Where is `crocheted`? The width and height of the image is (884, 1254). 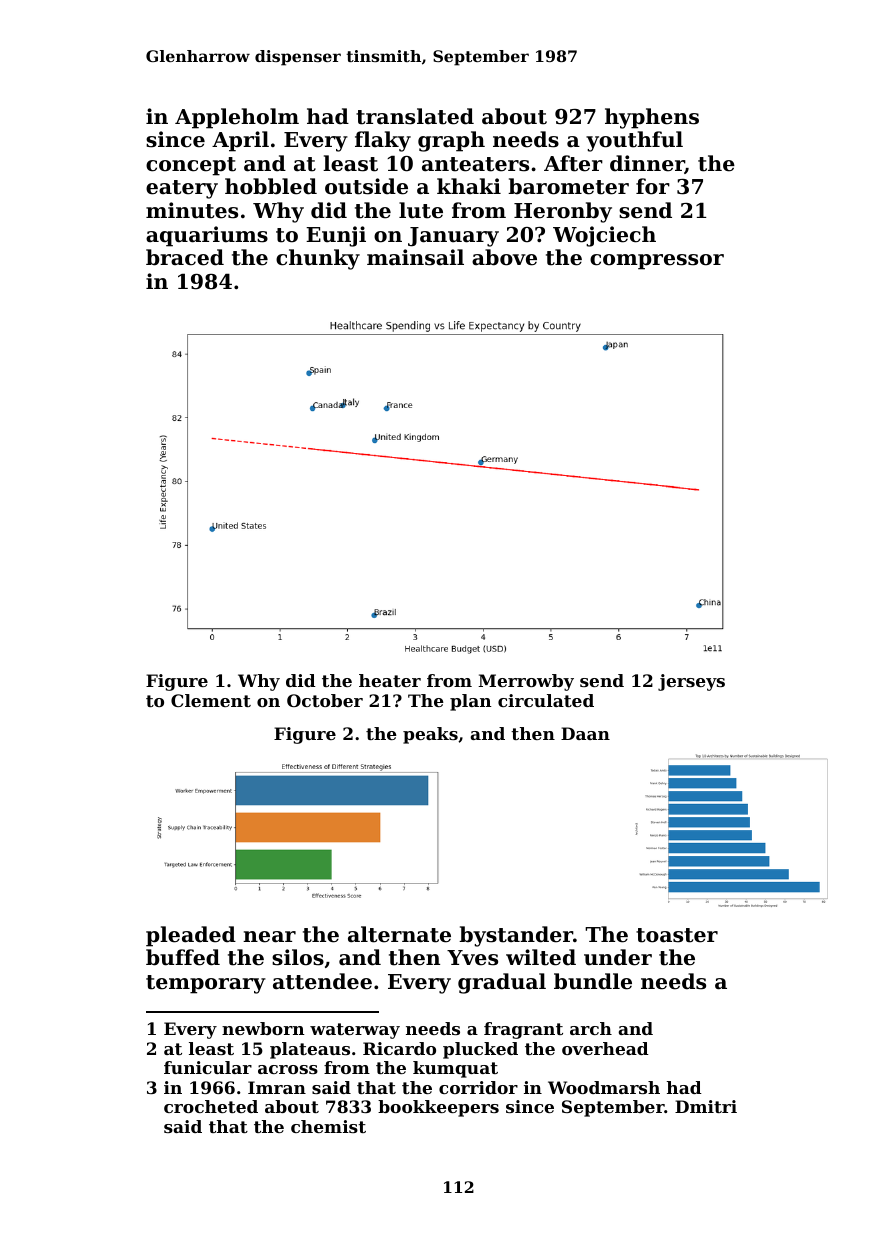 crocheted is located at coordinates (211, 1106).
